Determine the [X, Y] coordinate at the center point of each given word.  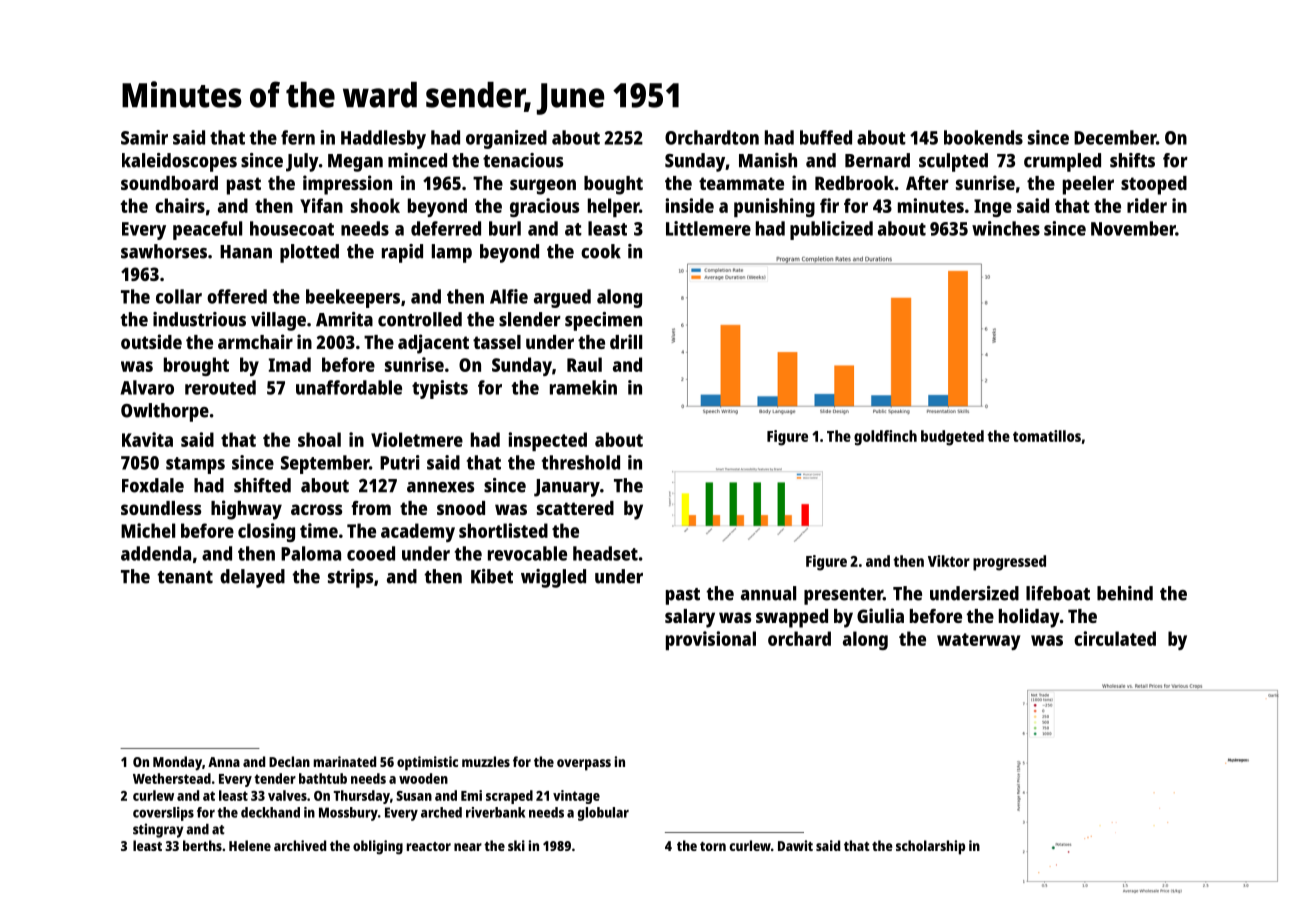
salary [690, 618]
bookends [983, 137]
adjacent [433, 344]
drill [626, 341]
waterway [978, 641]
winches [1006, 228]
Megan [355, 163]
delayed [252, 578]
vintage [576, 797]
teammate [741, 183]
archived [300, 845]
